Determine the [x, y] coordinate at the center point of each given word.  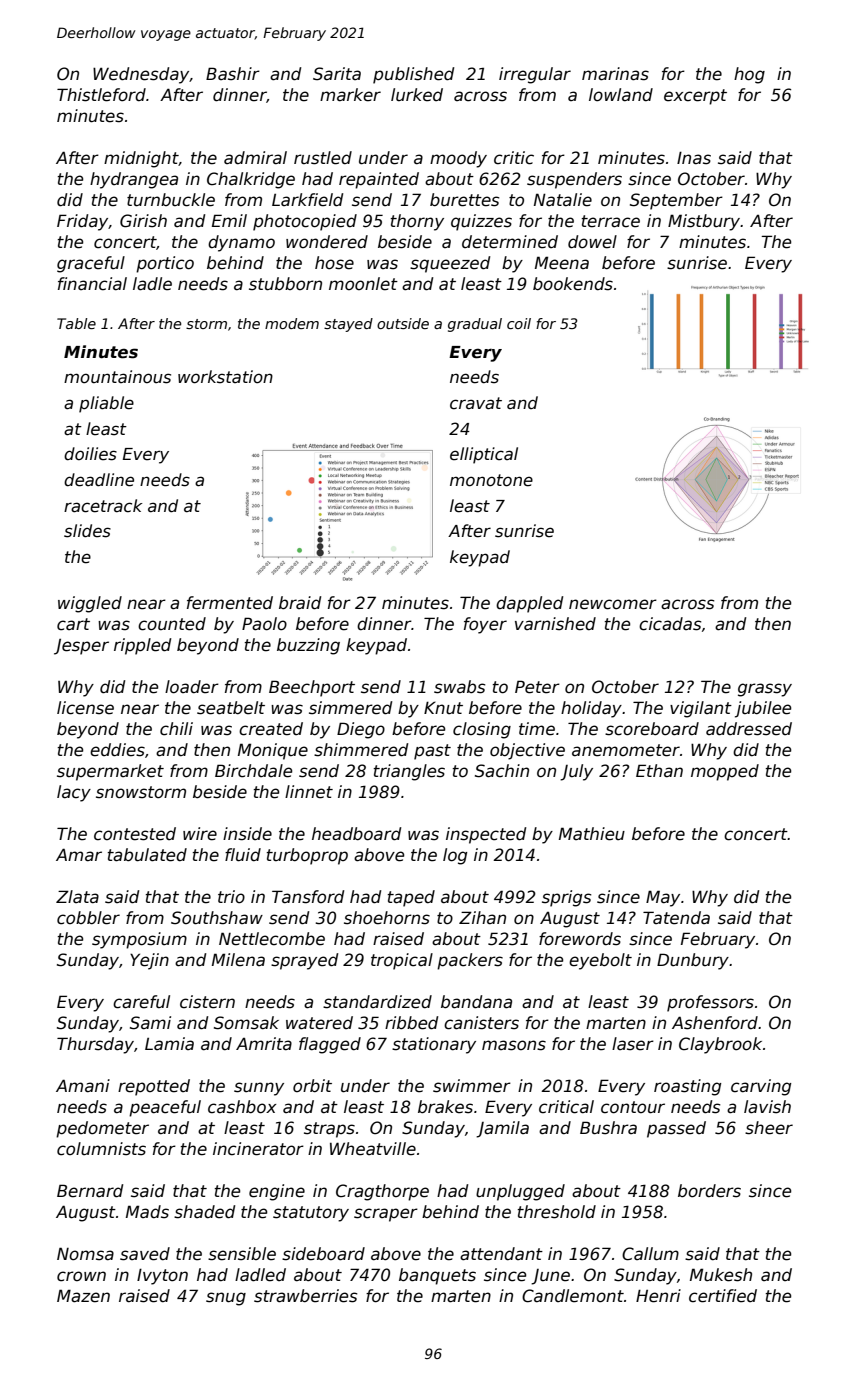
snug [226, 1299]
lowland [621, 95]
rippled [142, 646]
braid [300, 603]
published [413, 75]
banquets [437, 1276]
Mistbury [704, 222]
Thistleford [101, 95]
